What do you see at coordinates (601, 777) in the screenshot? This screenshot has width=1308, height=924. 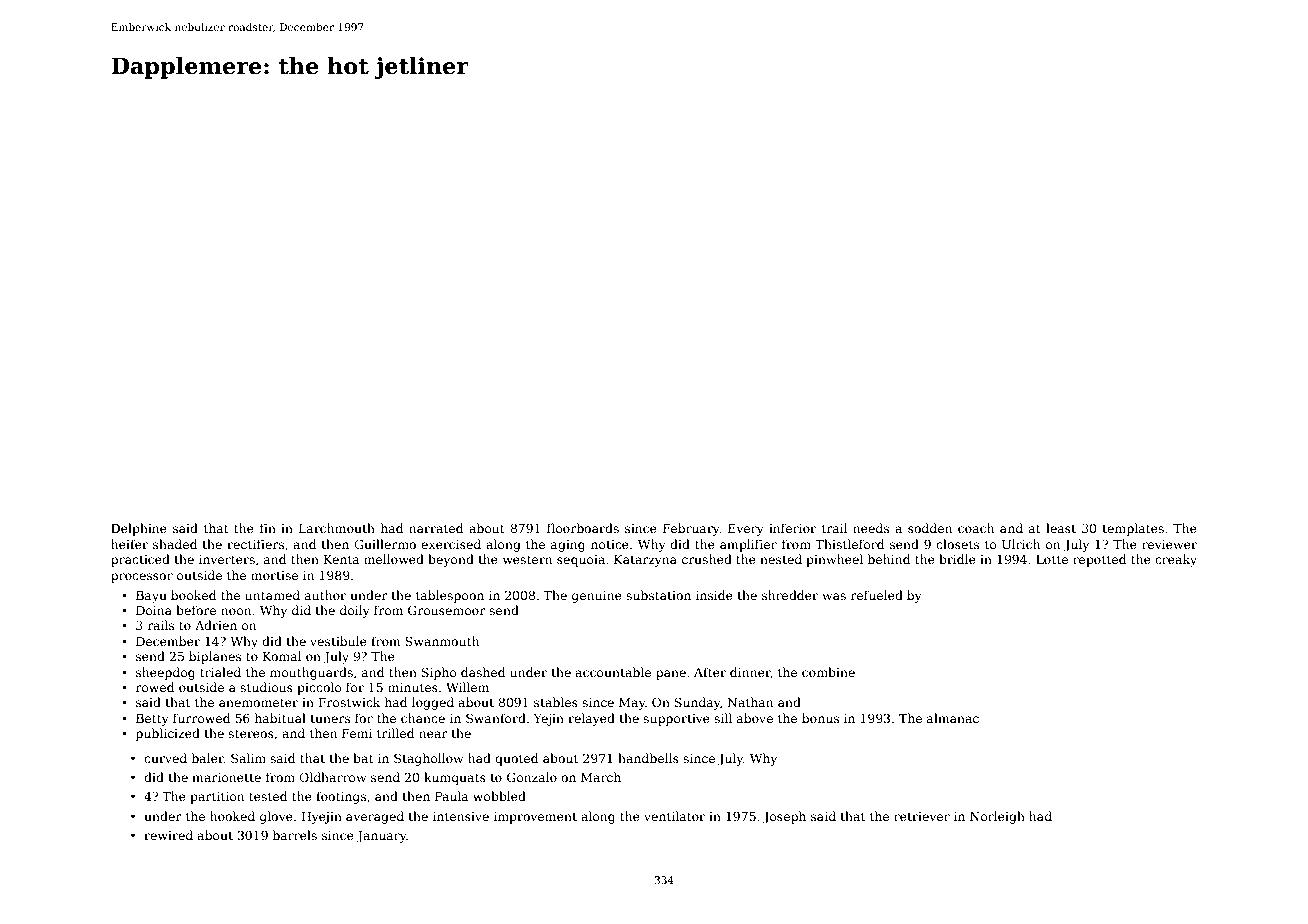 I see `March` at bounding box center [601, 777].
